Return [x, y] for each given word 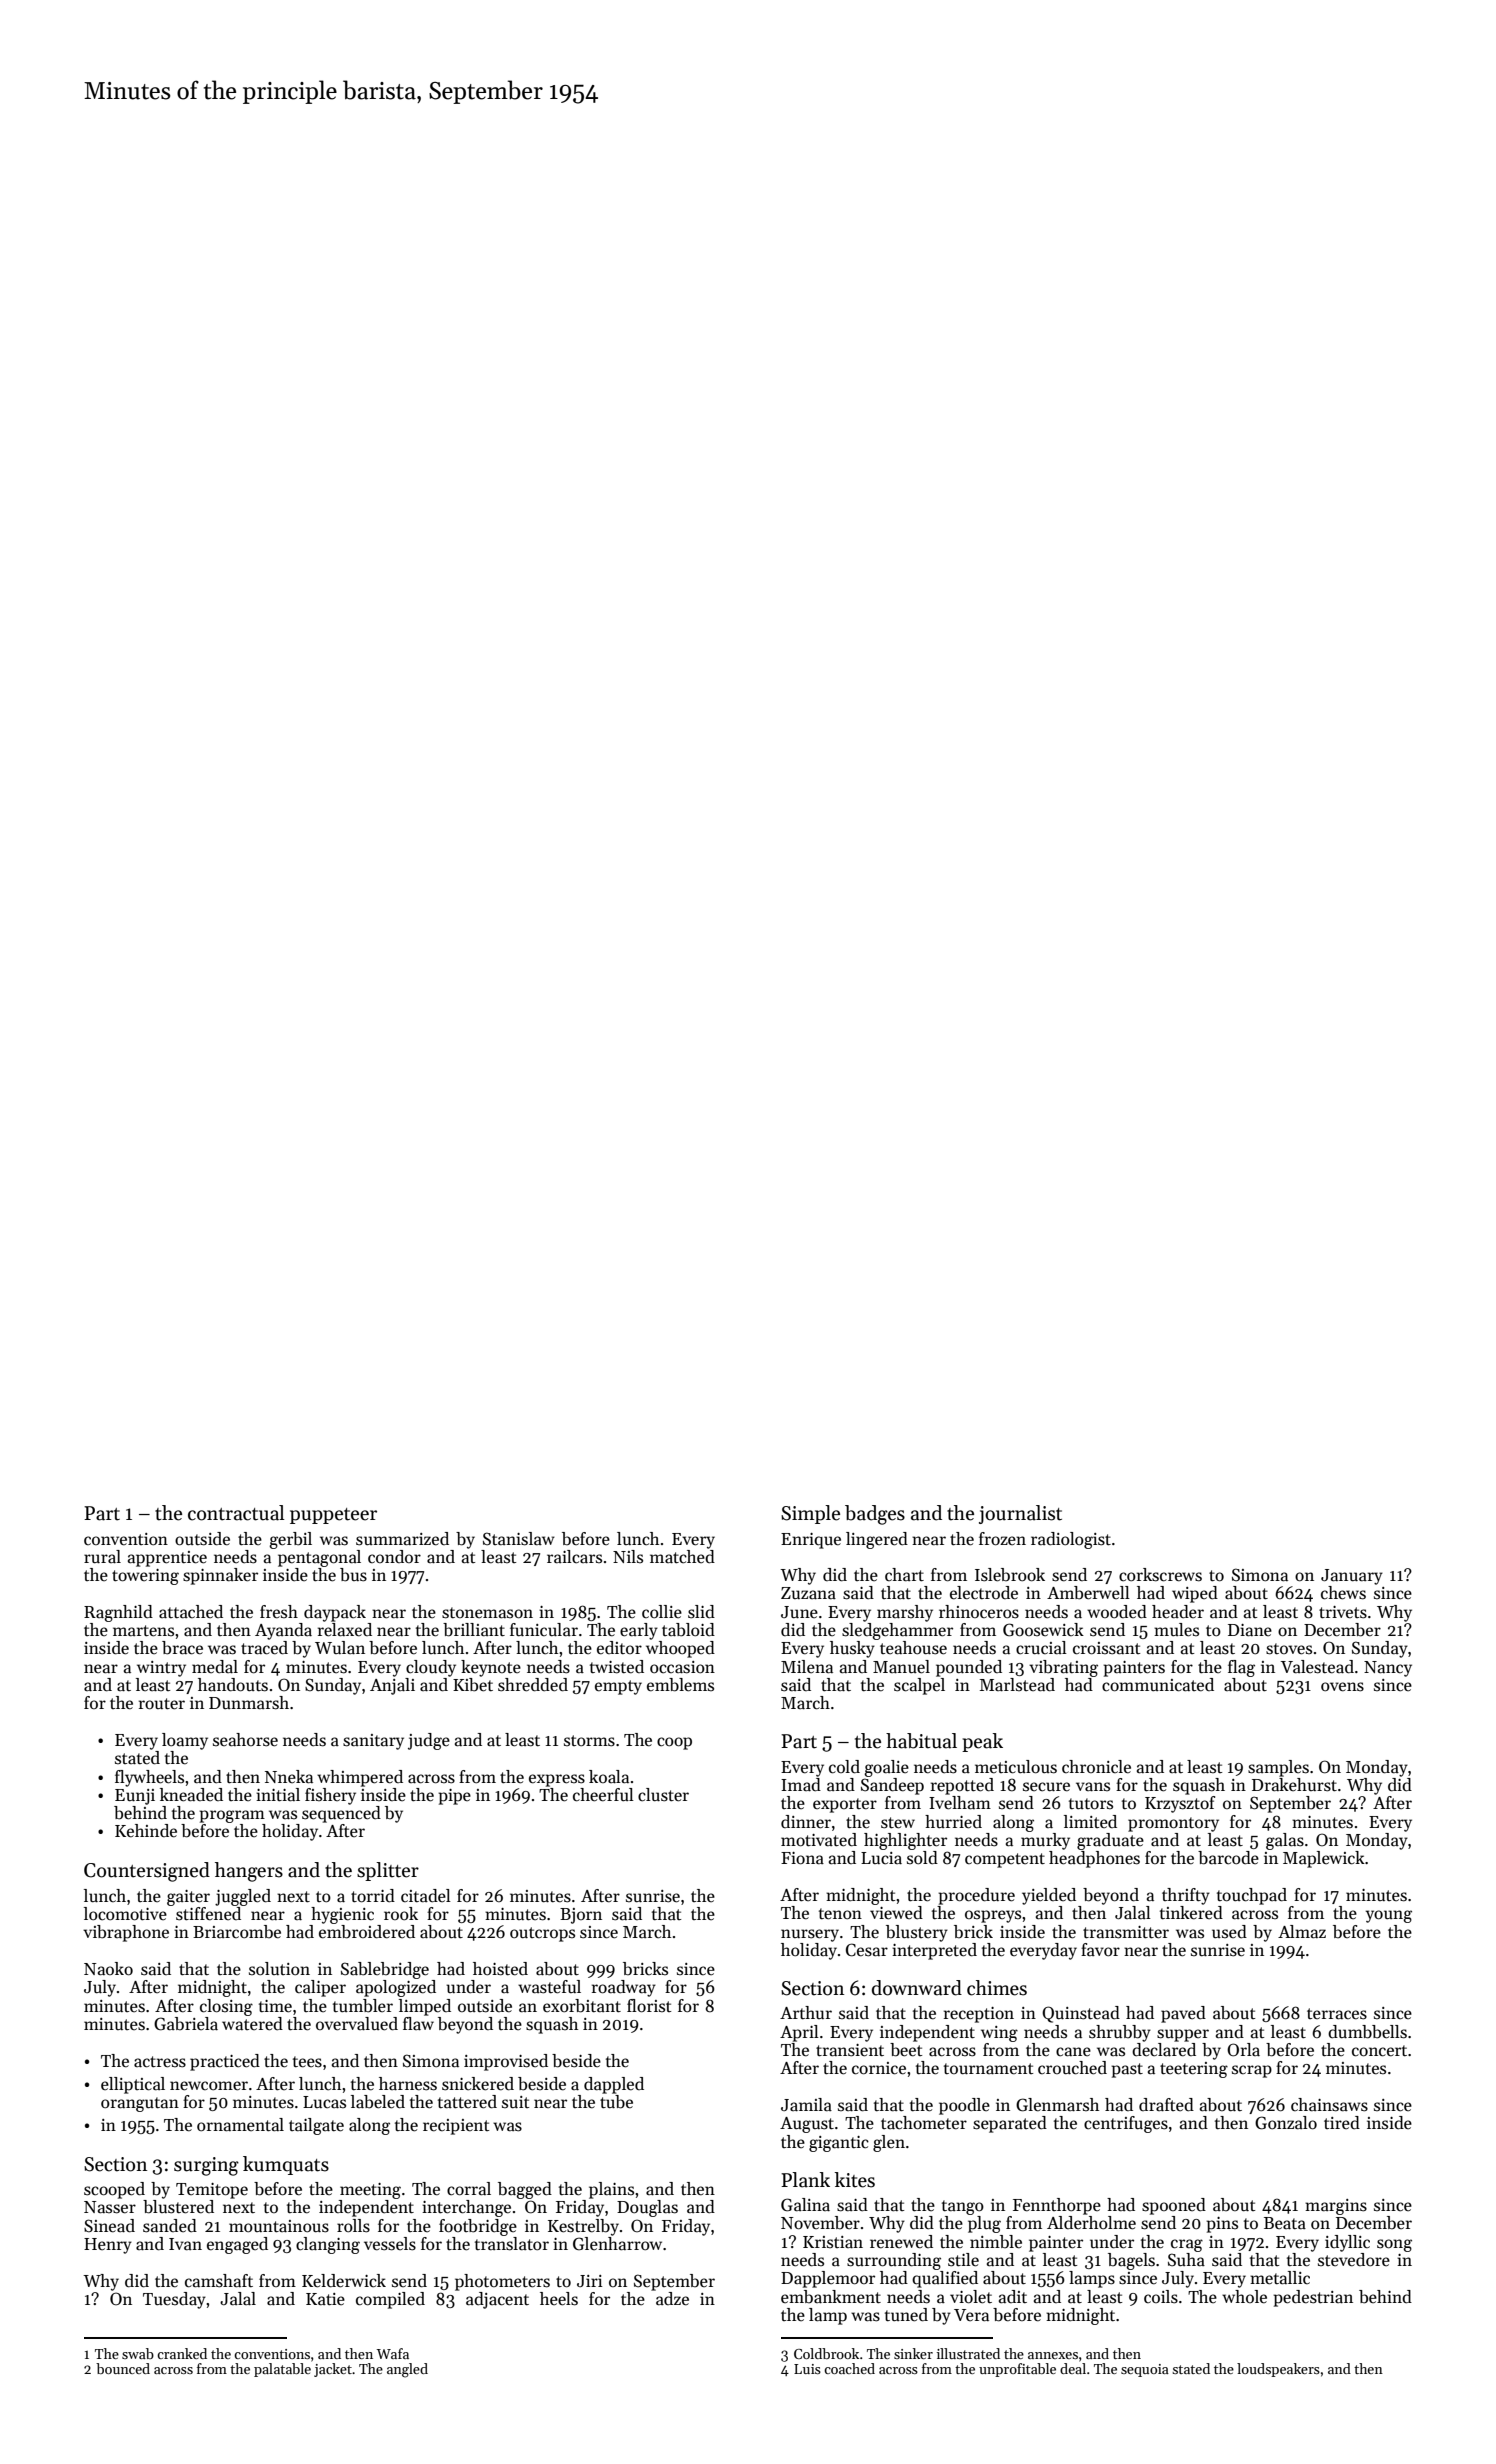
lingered [877, 1540]
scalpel [919, 1686]
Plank [805, 2180]
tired [1342, 2123]
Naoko [108, 1969]
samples [1278, 1768]
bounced [123, 2368]
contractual [236, 1513]
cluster [663, 1795]
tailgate [316, 2126]
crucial [1041, 1648]
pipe [454, 1797]
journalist [1020, 1514]
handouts [233, 1685]
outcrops [542, 1934]
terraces [1337, 2014]
